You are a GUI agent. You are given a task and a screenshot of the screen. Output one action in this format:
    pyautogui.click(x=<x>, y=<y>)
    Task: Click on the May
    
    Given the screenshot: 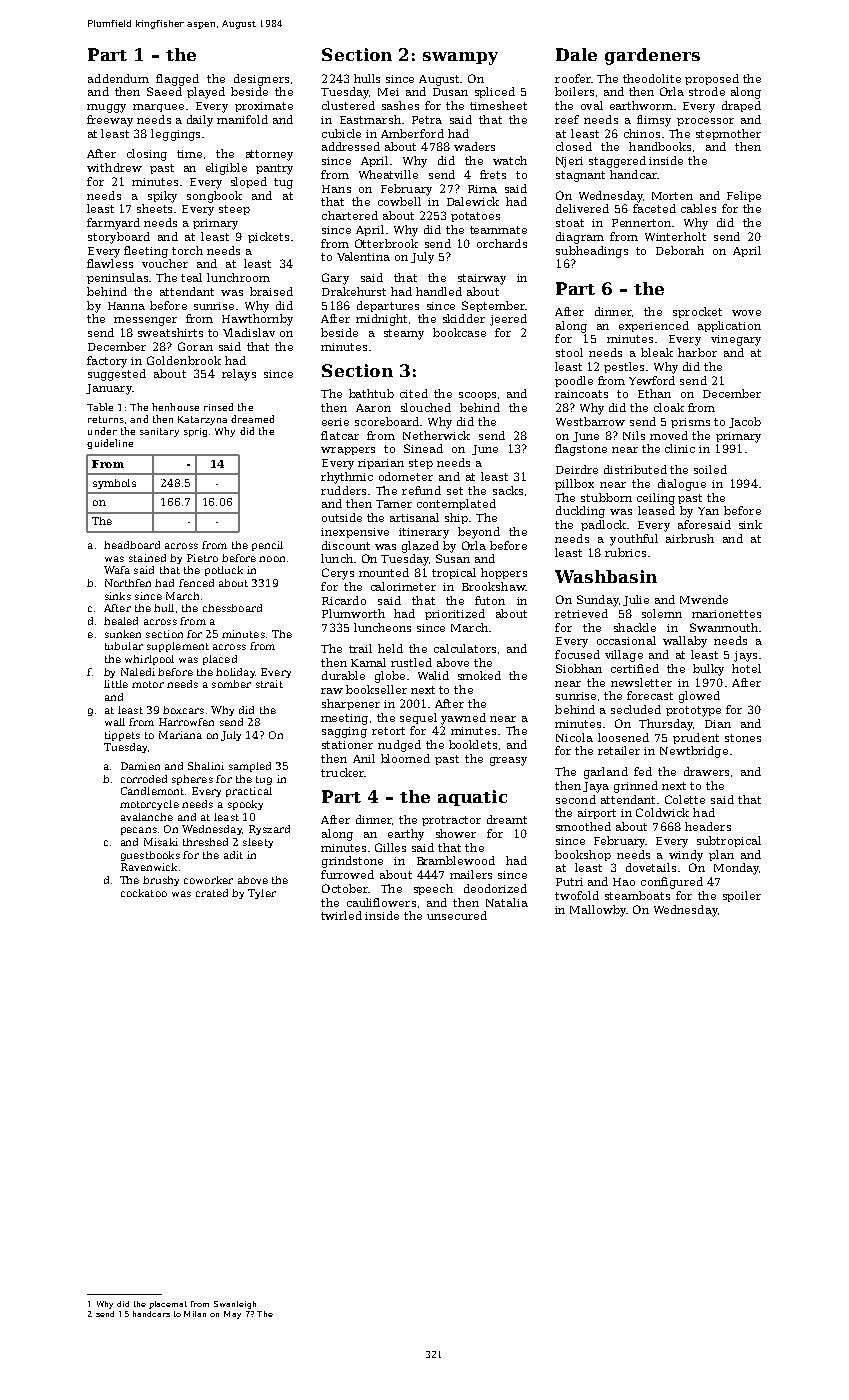 What is the action you would take?
    pyautogui.click(x=232, y=1315)
